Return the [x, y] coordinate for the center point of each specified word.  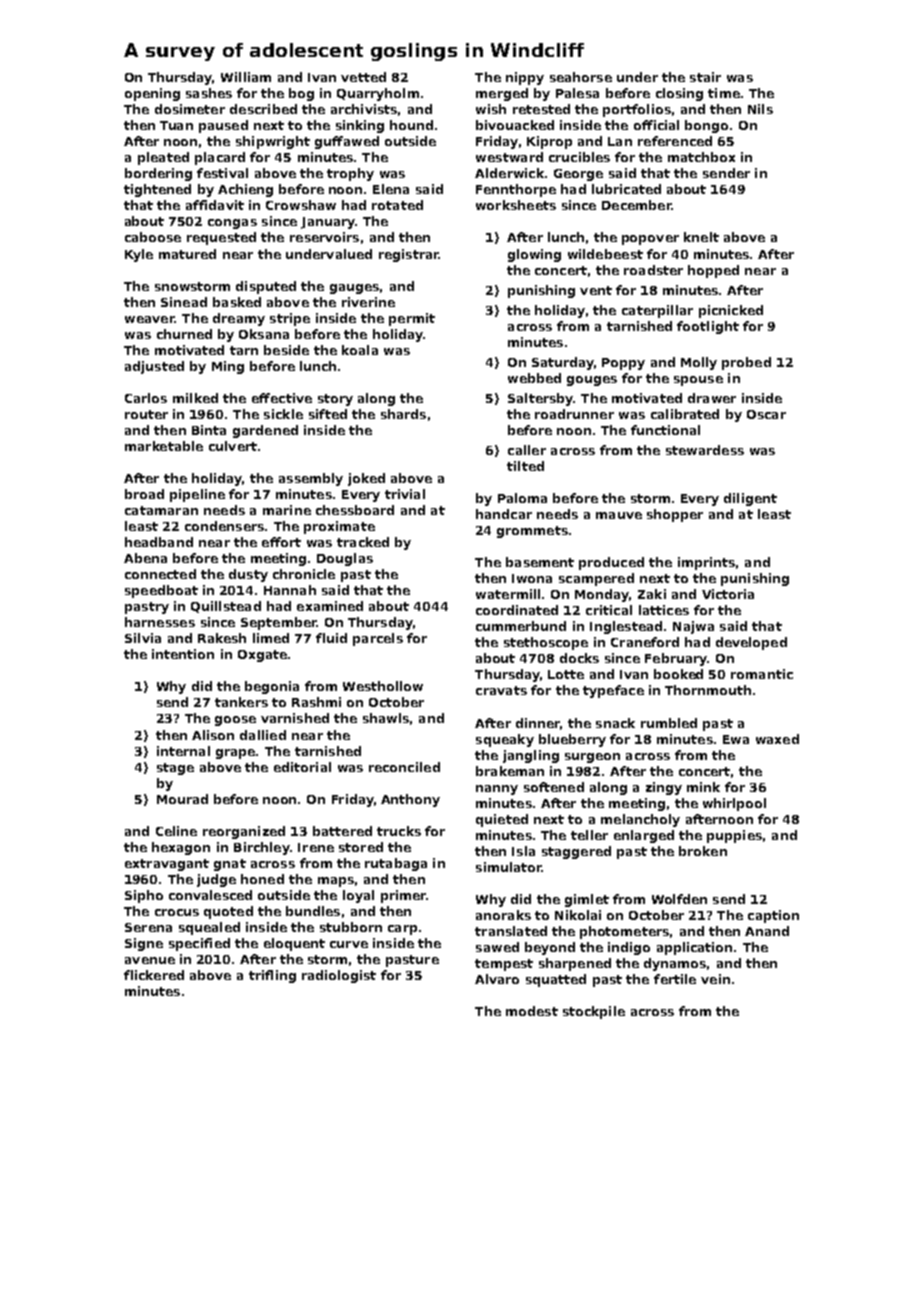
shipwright [273, 142]
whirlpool [734, 804]
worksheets [516, 205]
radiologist [339, 976]
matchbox [701, 157]
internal [183, 751]
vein [715, 979]
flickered [154, 975]
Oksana [264, 334]
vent [596, 290]
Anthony [410, 800]
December [637, 205]
